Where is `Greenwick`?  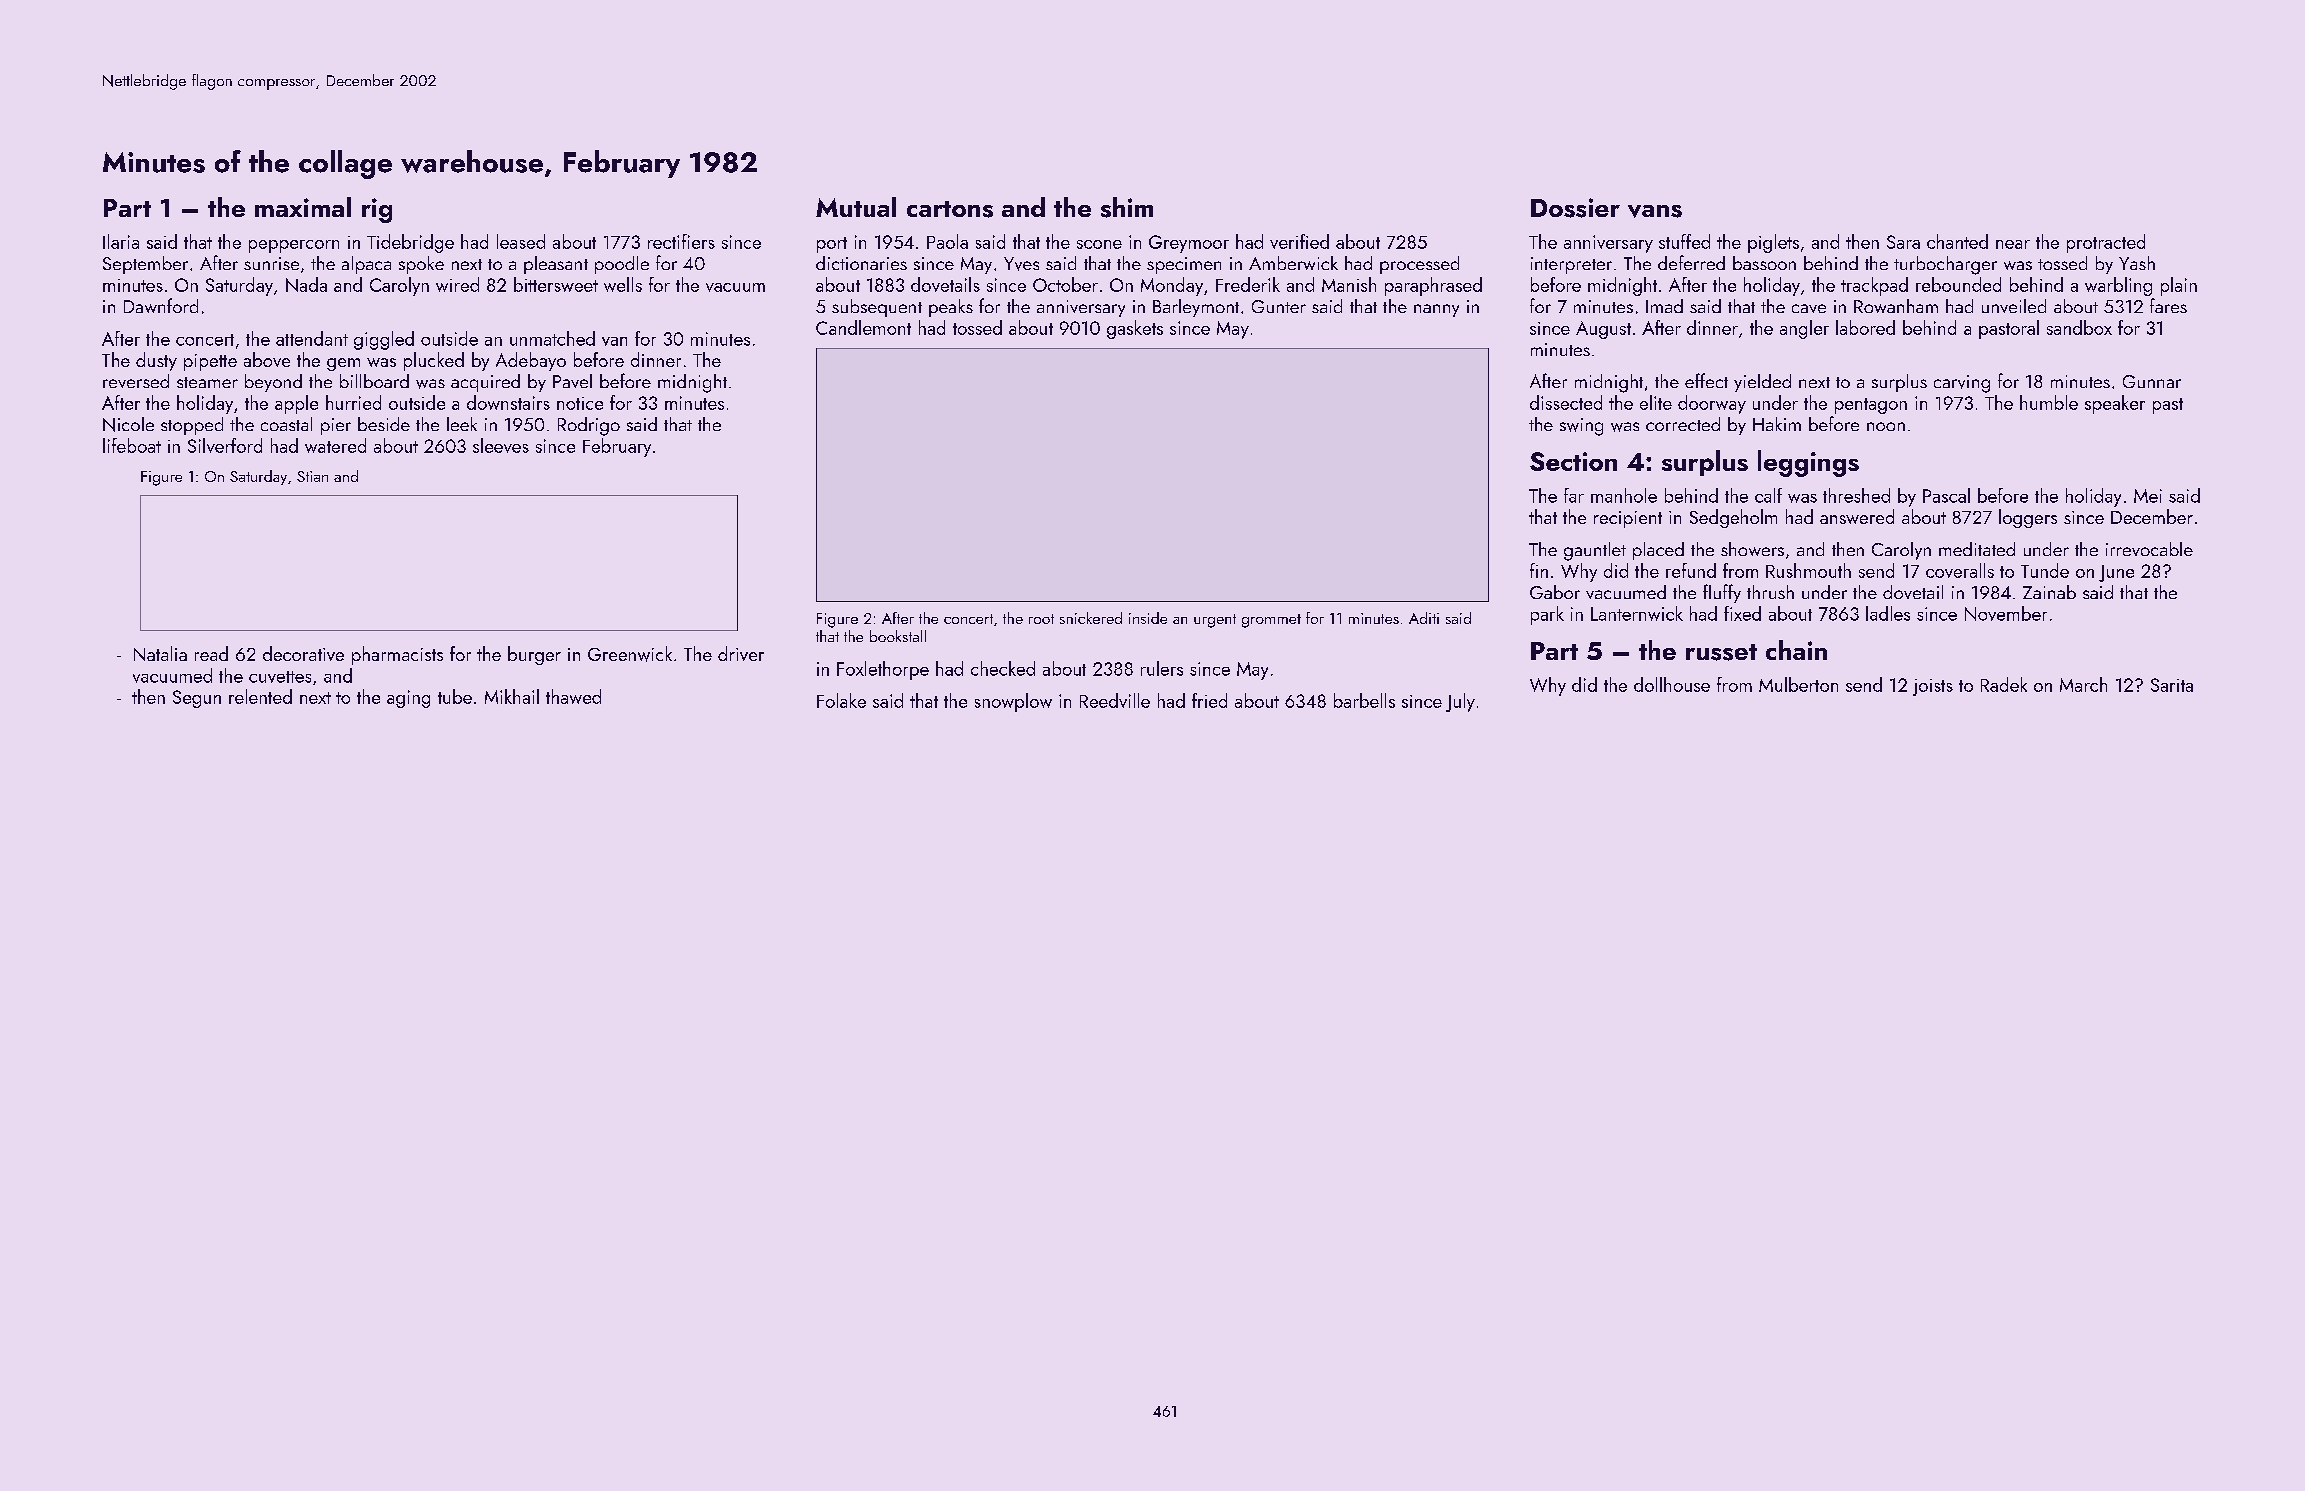
Greenwick is located at coordinates (630, 654).
